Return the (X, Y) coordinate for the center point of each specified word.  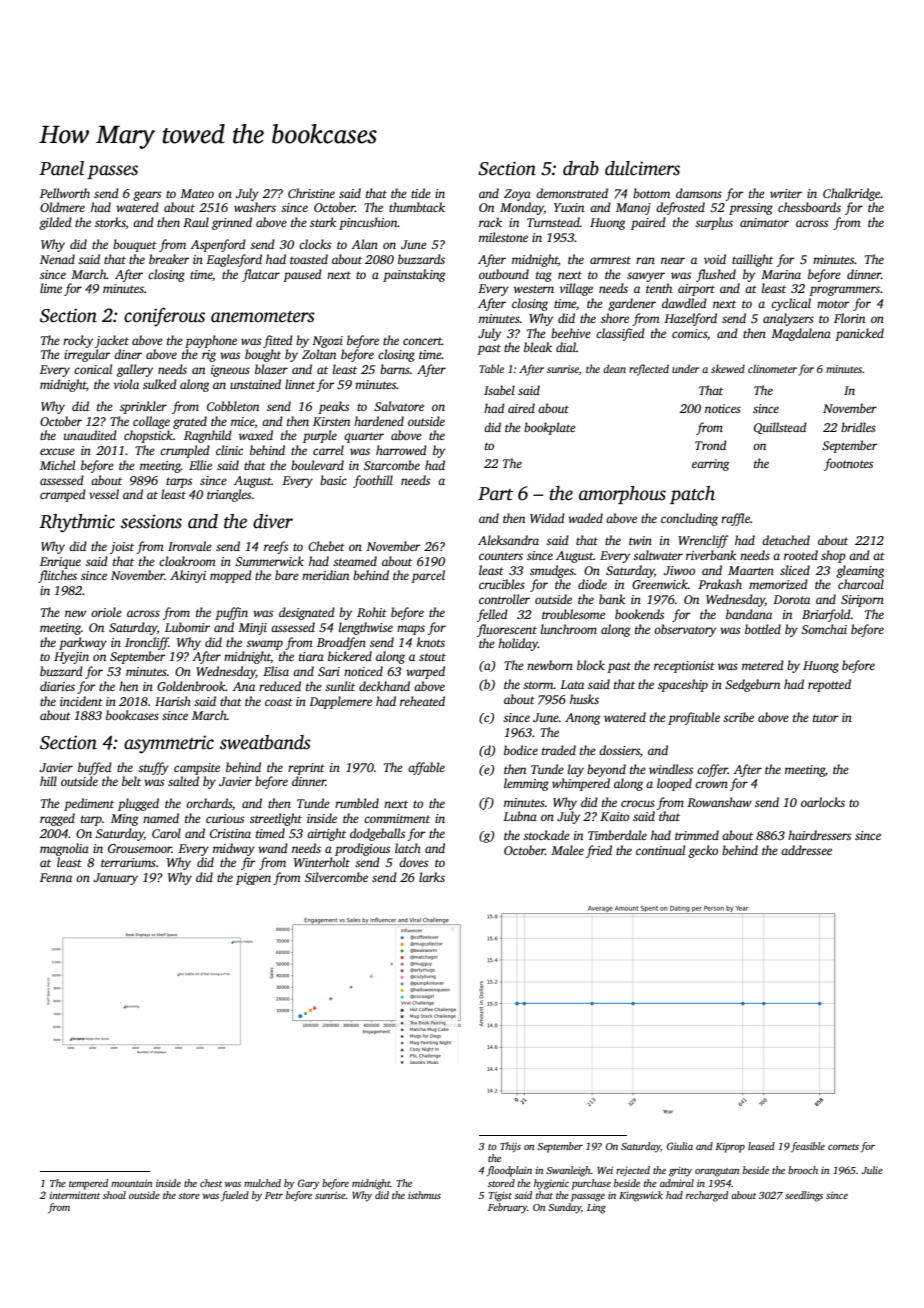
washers (255, 207)
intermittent (75, 1195)
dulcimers (642, 168)
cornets (843, 1147)
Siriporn (862, 601)
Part (495, 494)
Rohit (372, 612)
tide (421, 193)
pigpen (253, 879)
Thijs (510, 1147)
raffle (735, 519)
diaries (57, 686)
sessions (151, 521)
